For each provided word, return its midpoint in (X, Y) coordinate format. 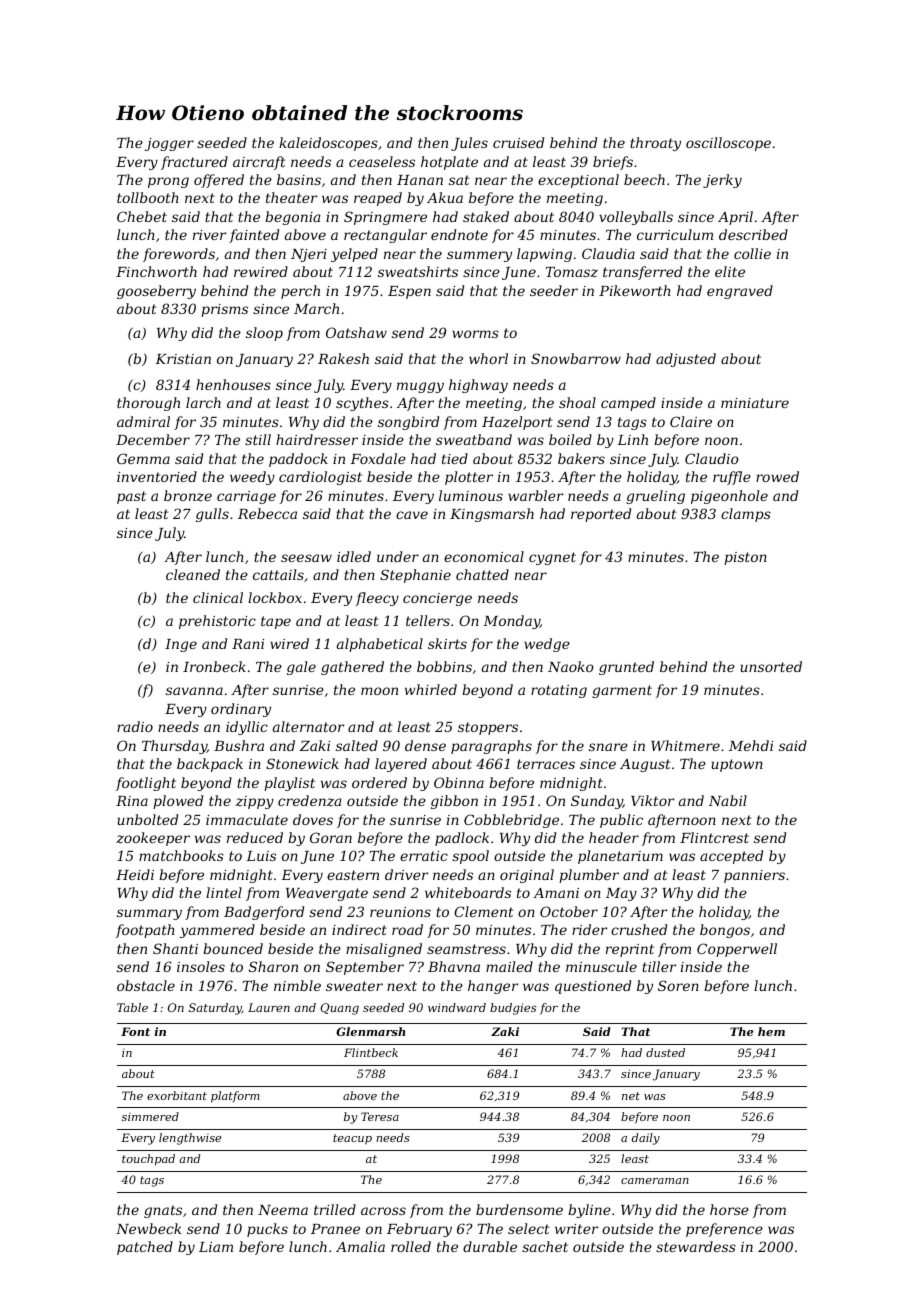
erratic (424, 856)
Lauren (269, 1007)
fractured (194, 163)
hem (771, 1031)
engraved (740, 292)
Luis (261, 856)
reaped (378, 199)
